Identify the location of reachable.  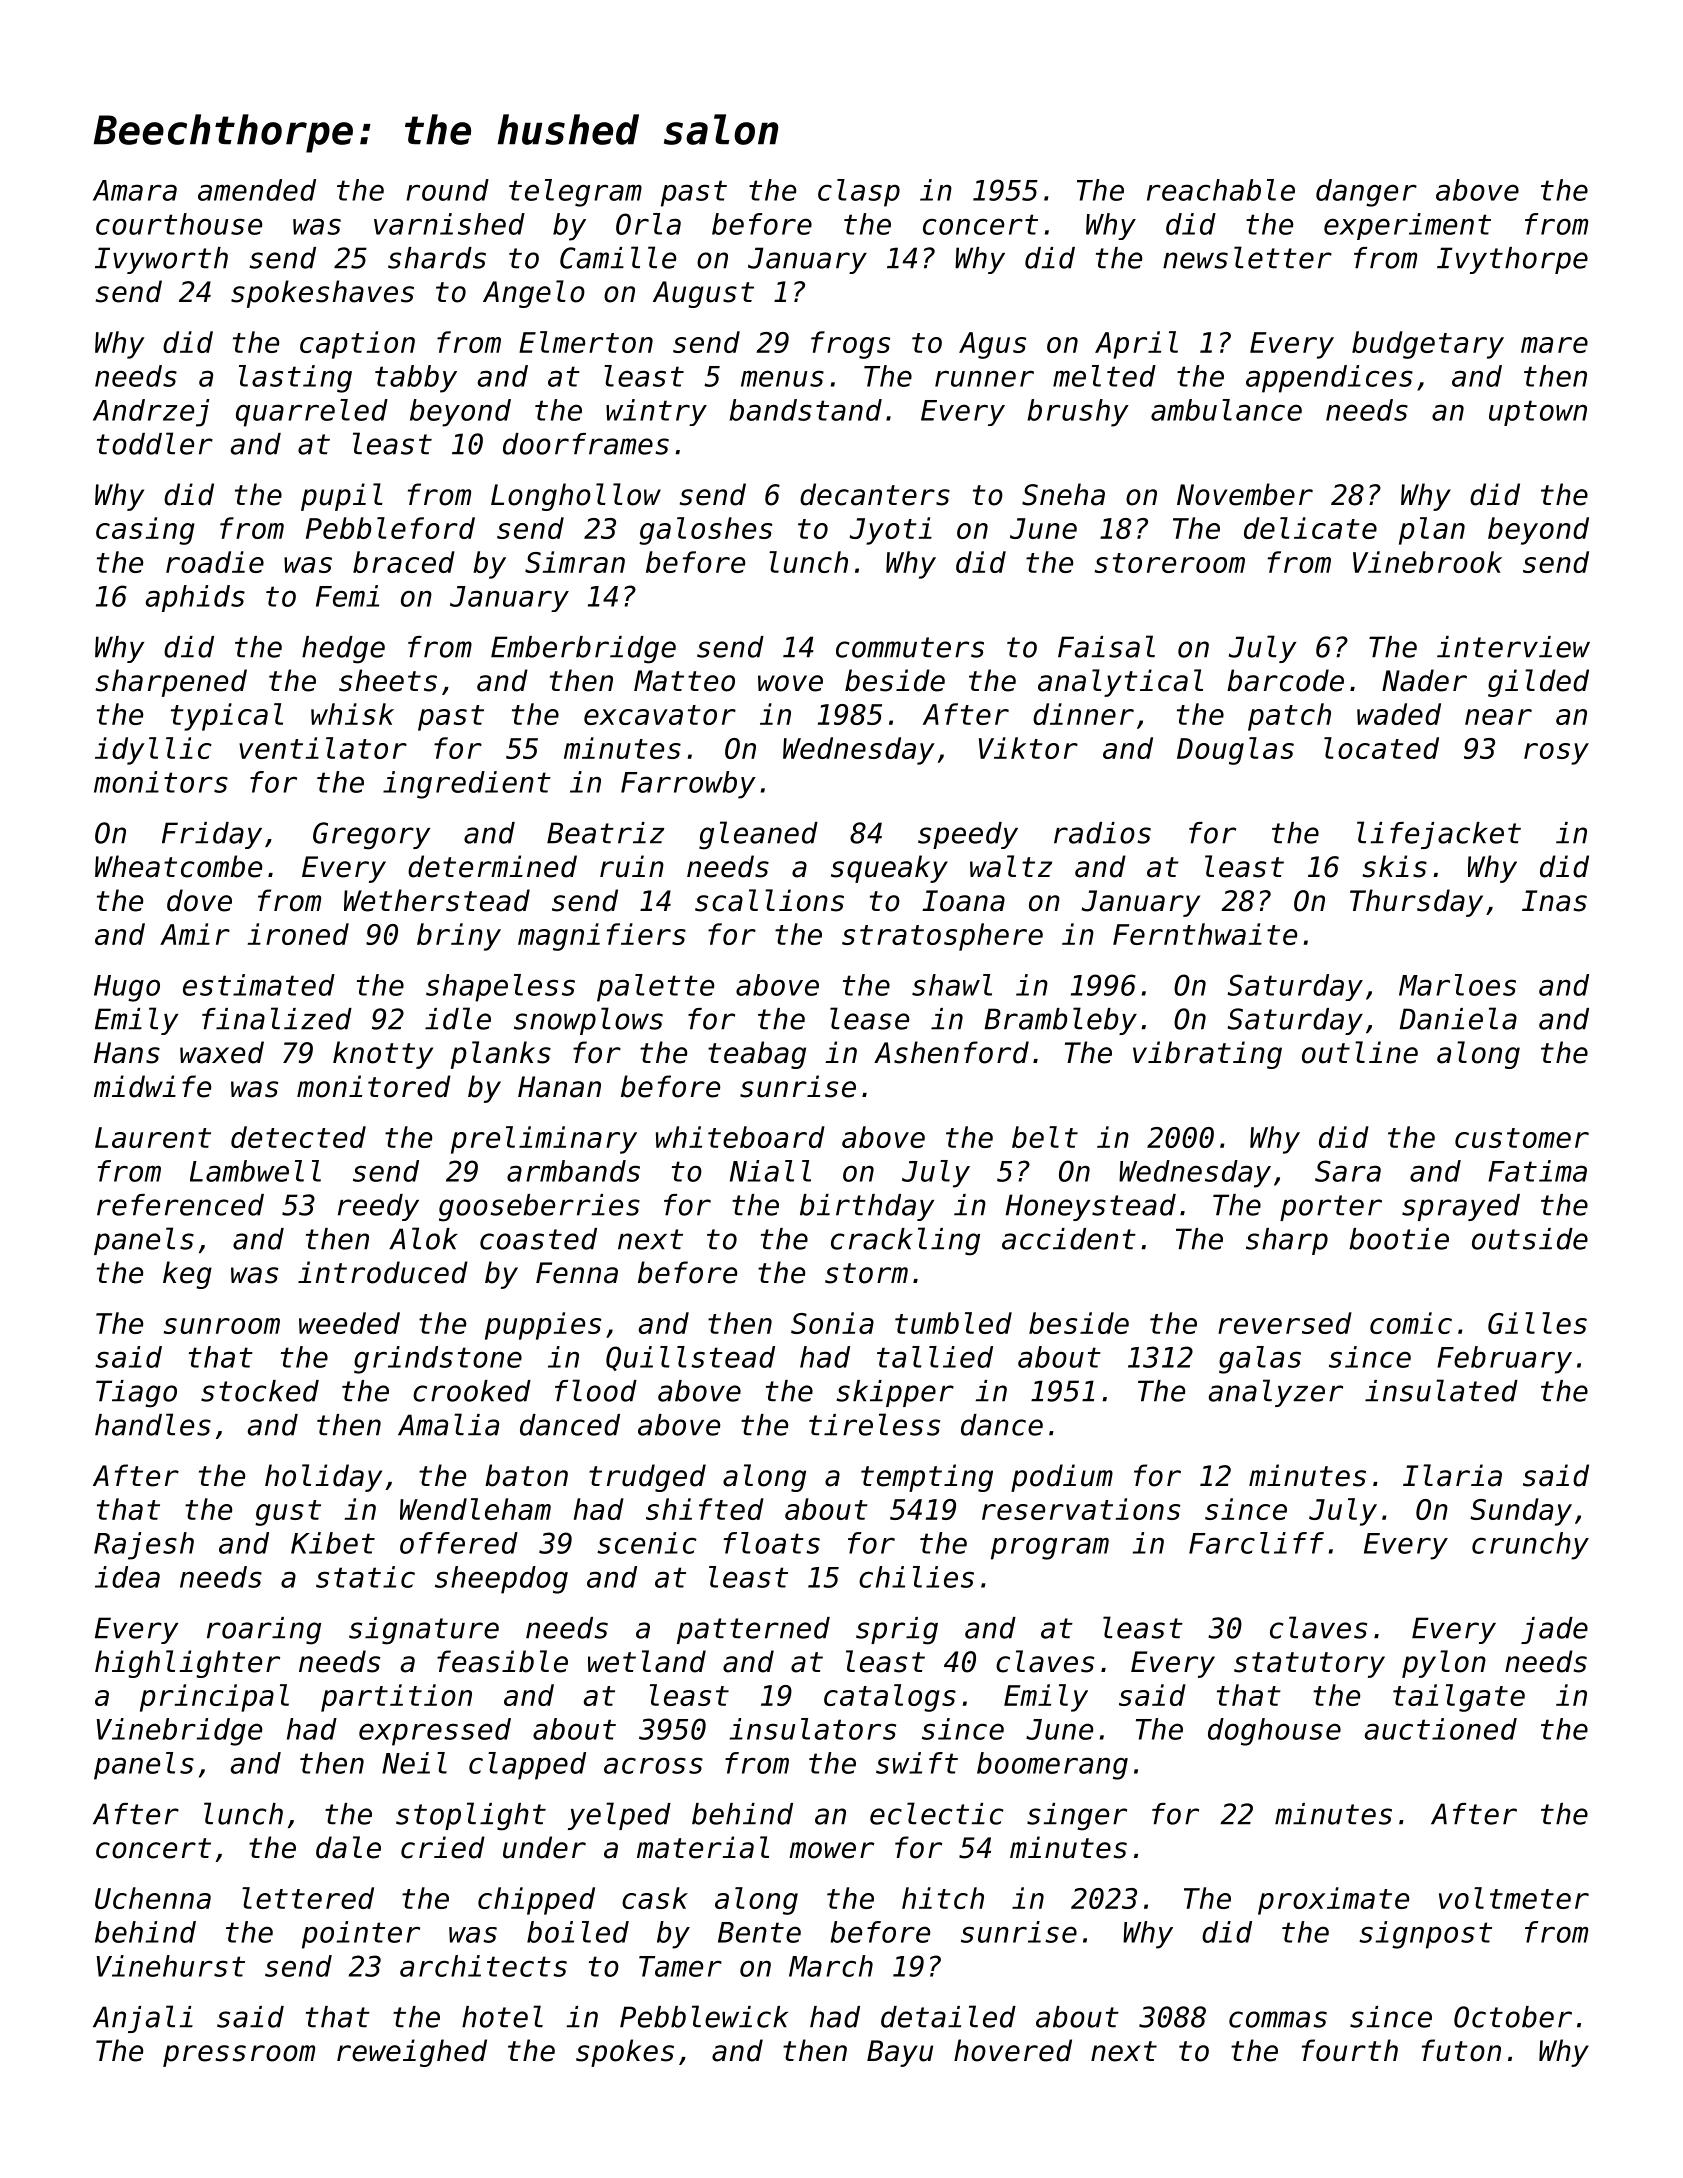
(1221, 190).
